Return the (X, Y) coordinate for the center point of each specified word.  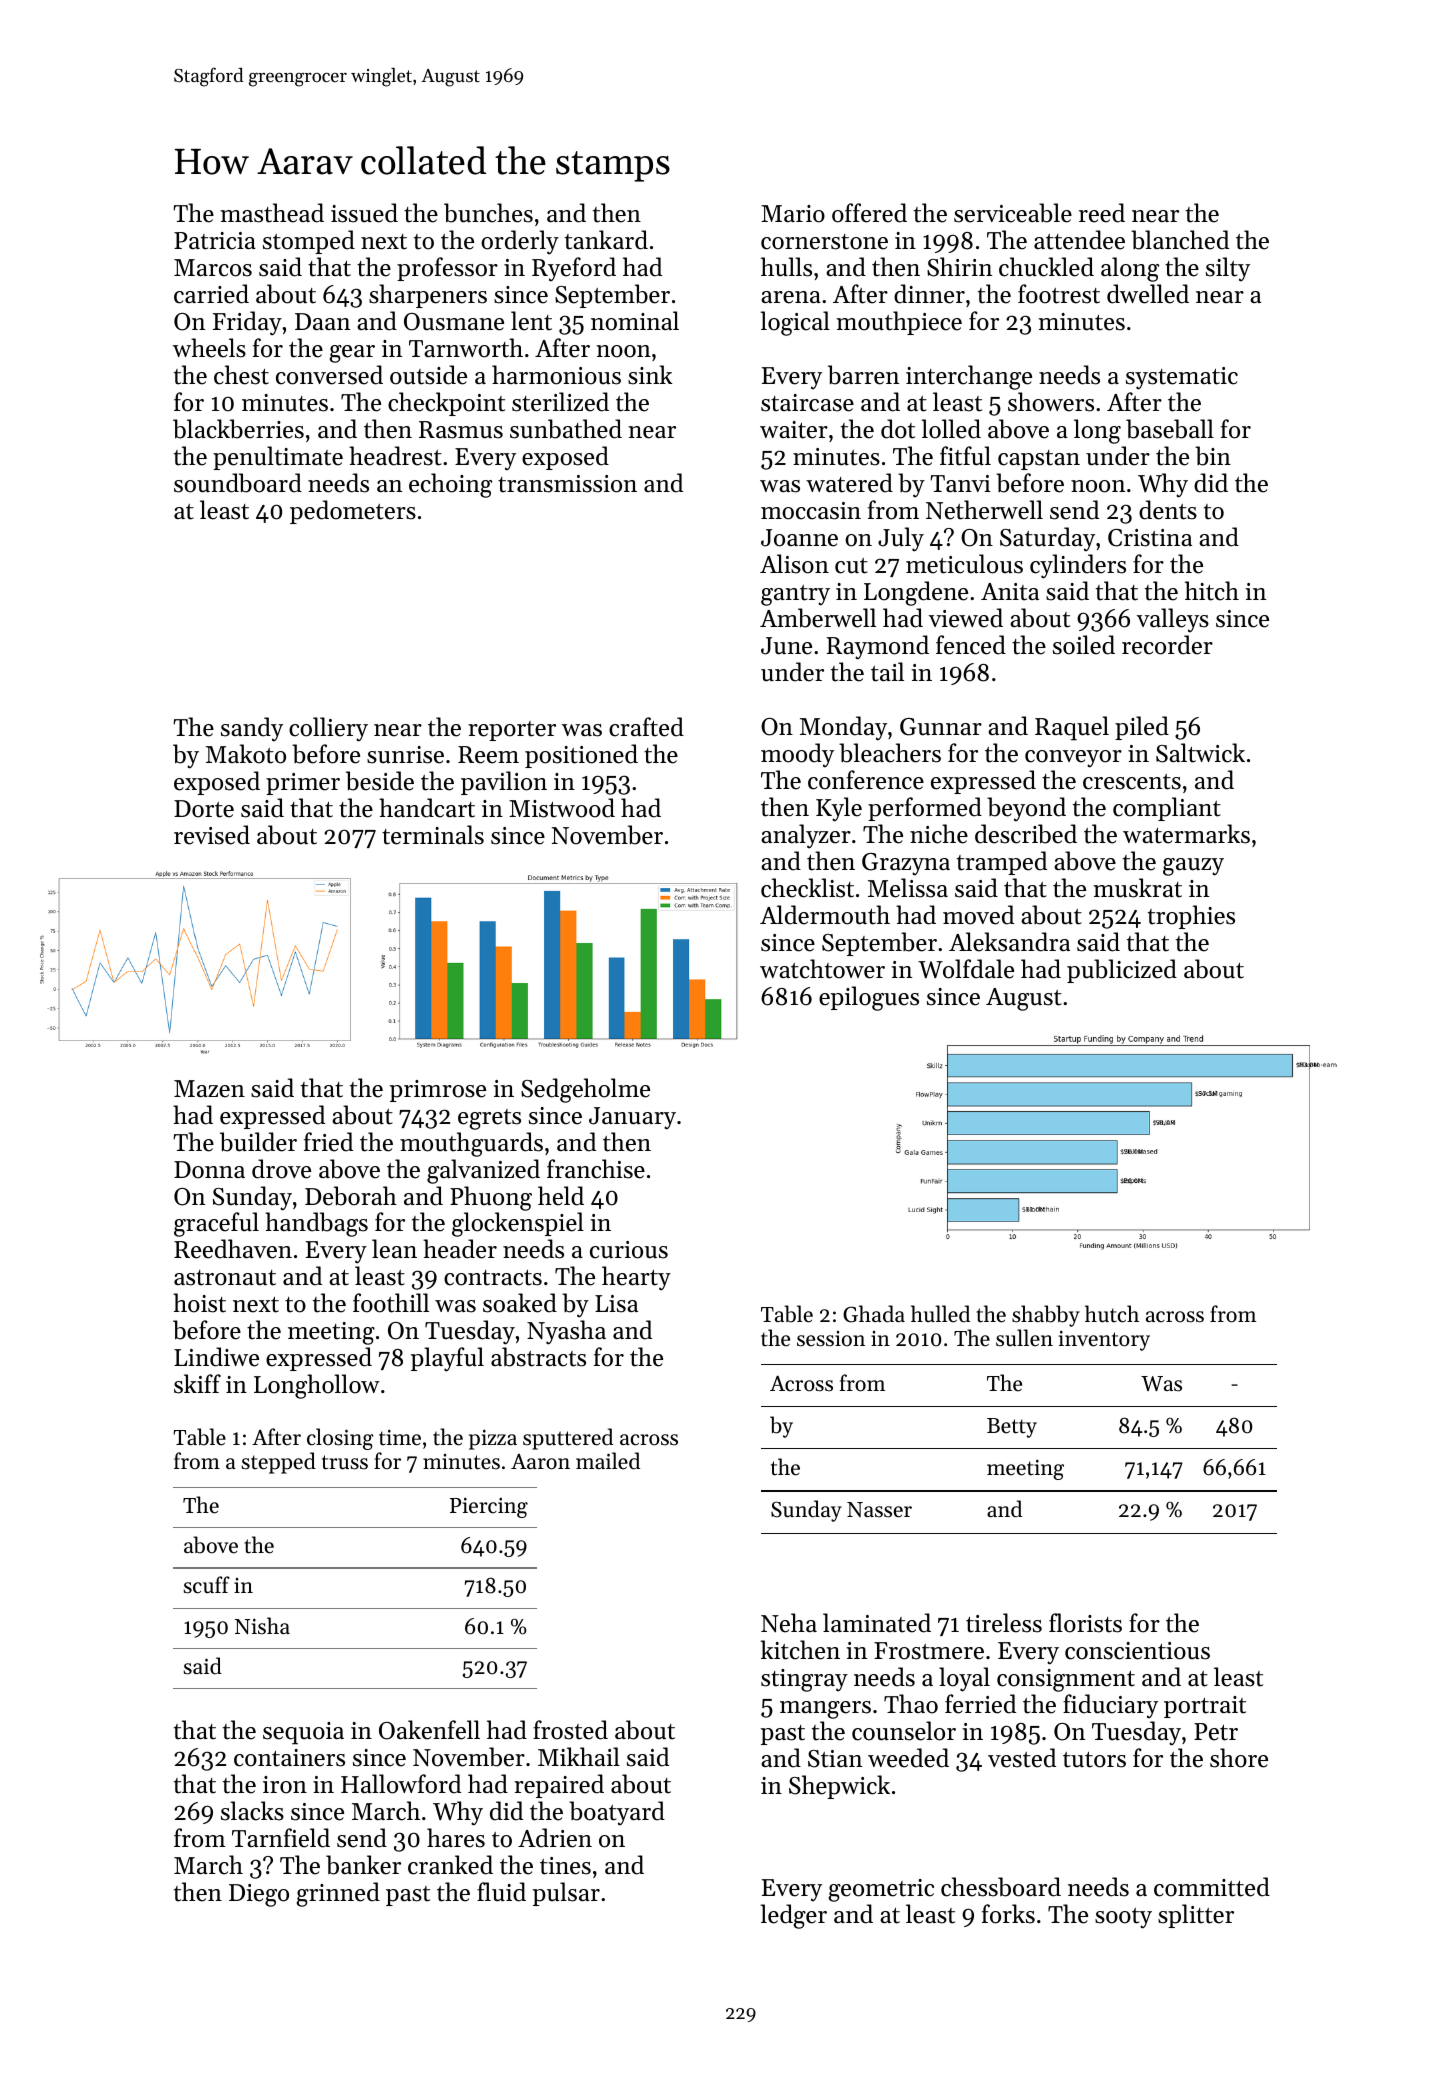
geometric (881, 1890)
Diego (259, 1895)
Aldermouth (825, 915)
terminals (433, 835)
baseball (1170, 429)
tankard (606, 240)
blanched (1180, 240)
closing (340, 1439)
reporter (512, 731)
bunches (488, 213)
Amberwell (818, 618)
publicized (1122, 971)
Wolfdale (966, 969)
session (831, 1339)
